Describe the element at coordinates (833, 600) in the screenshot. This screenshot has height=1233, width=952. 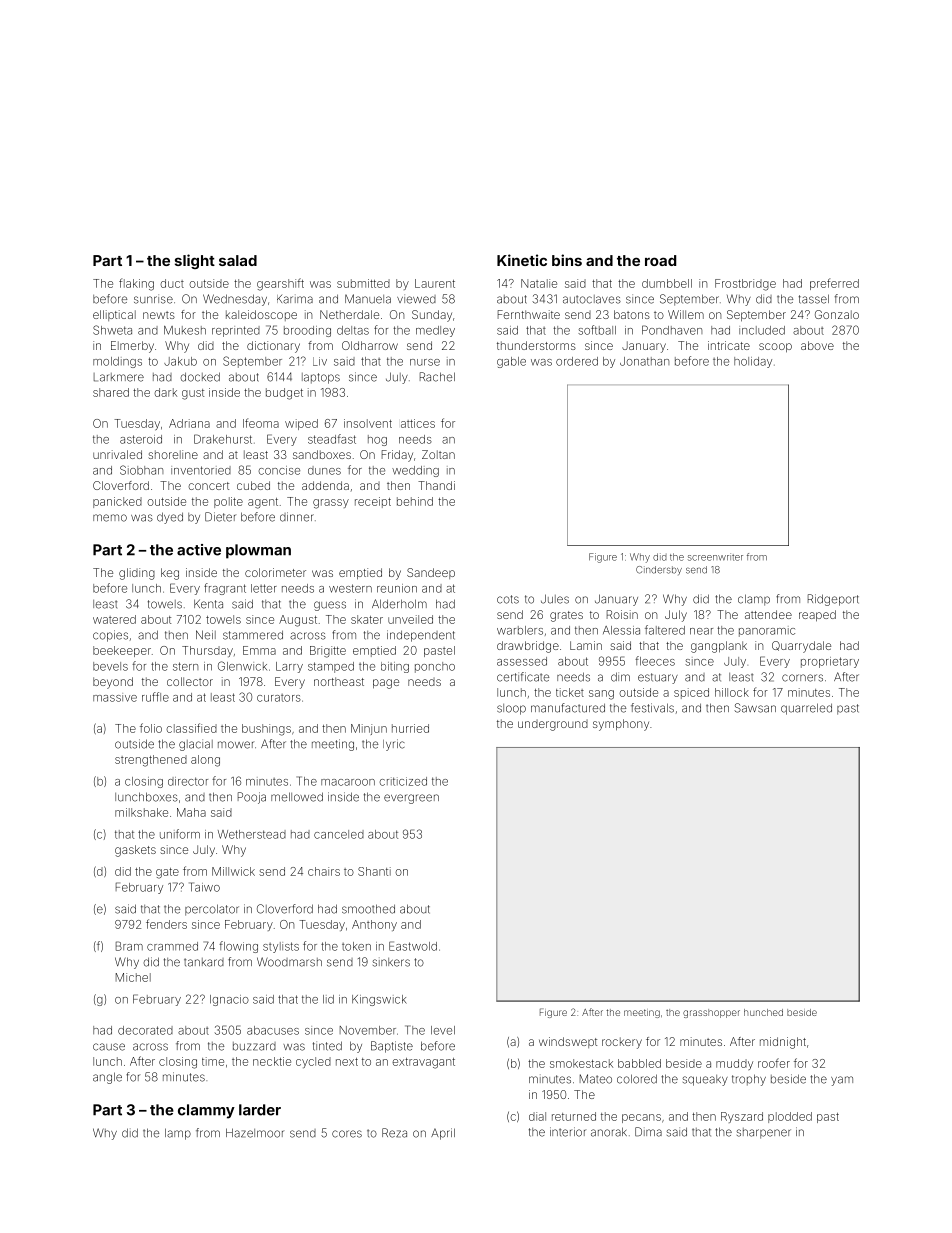
I see `Ridgeport` at that location.
